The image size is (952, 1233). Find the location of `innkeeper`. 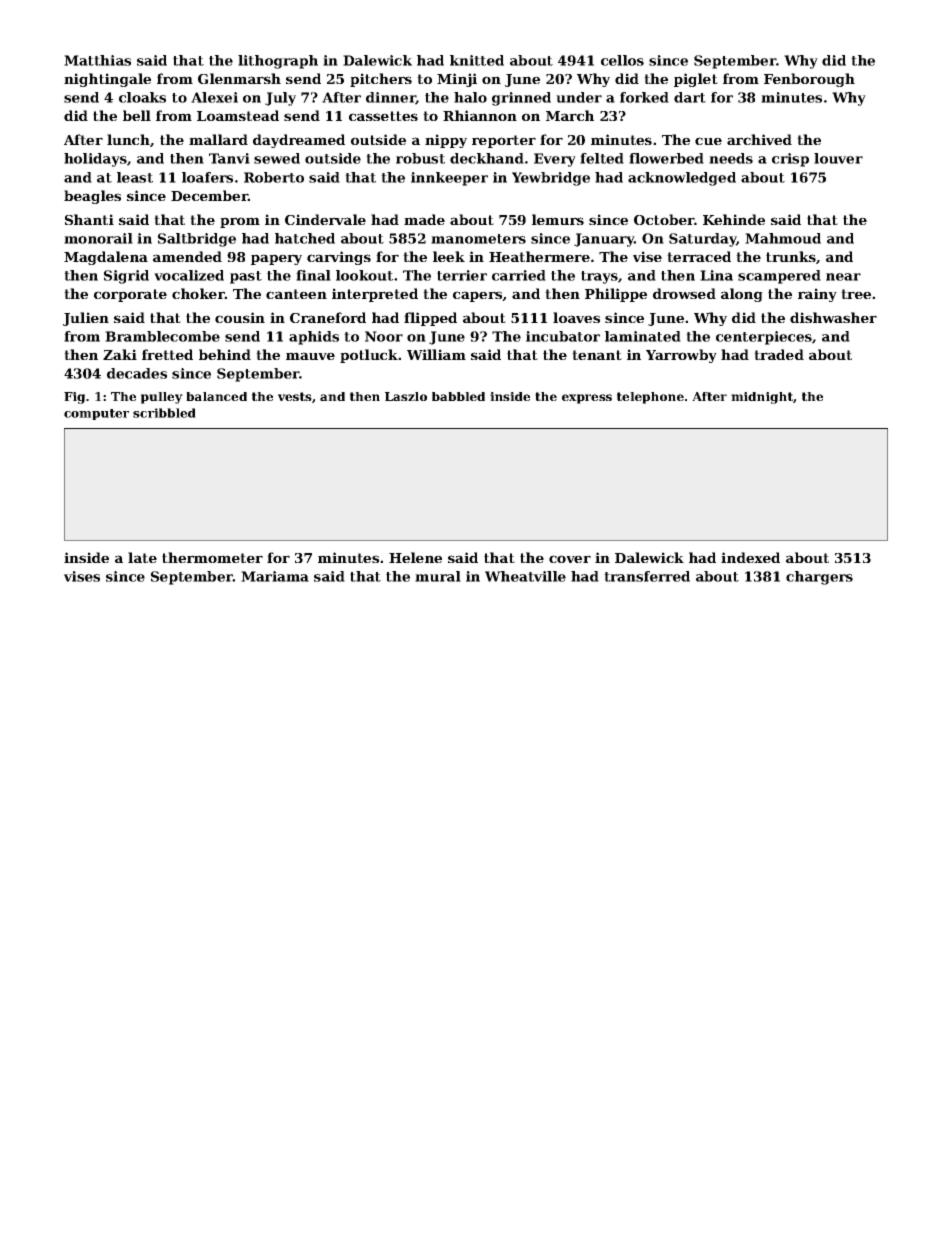

innkeeper is located at coordinates (449, 179).
